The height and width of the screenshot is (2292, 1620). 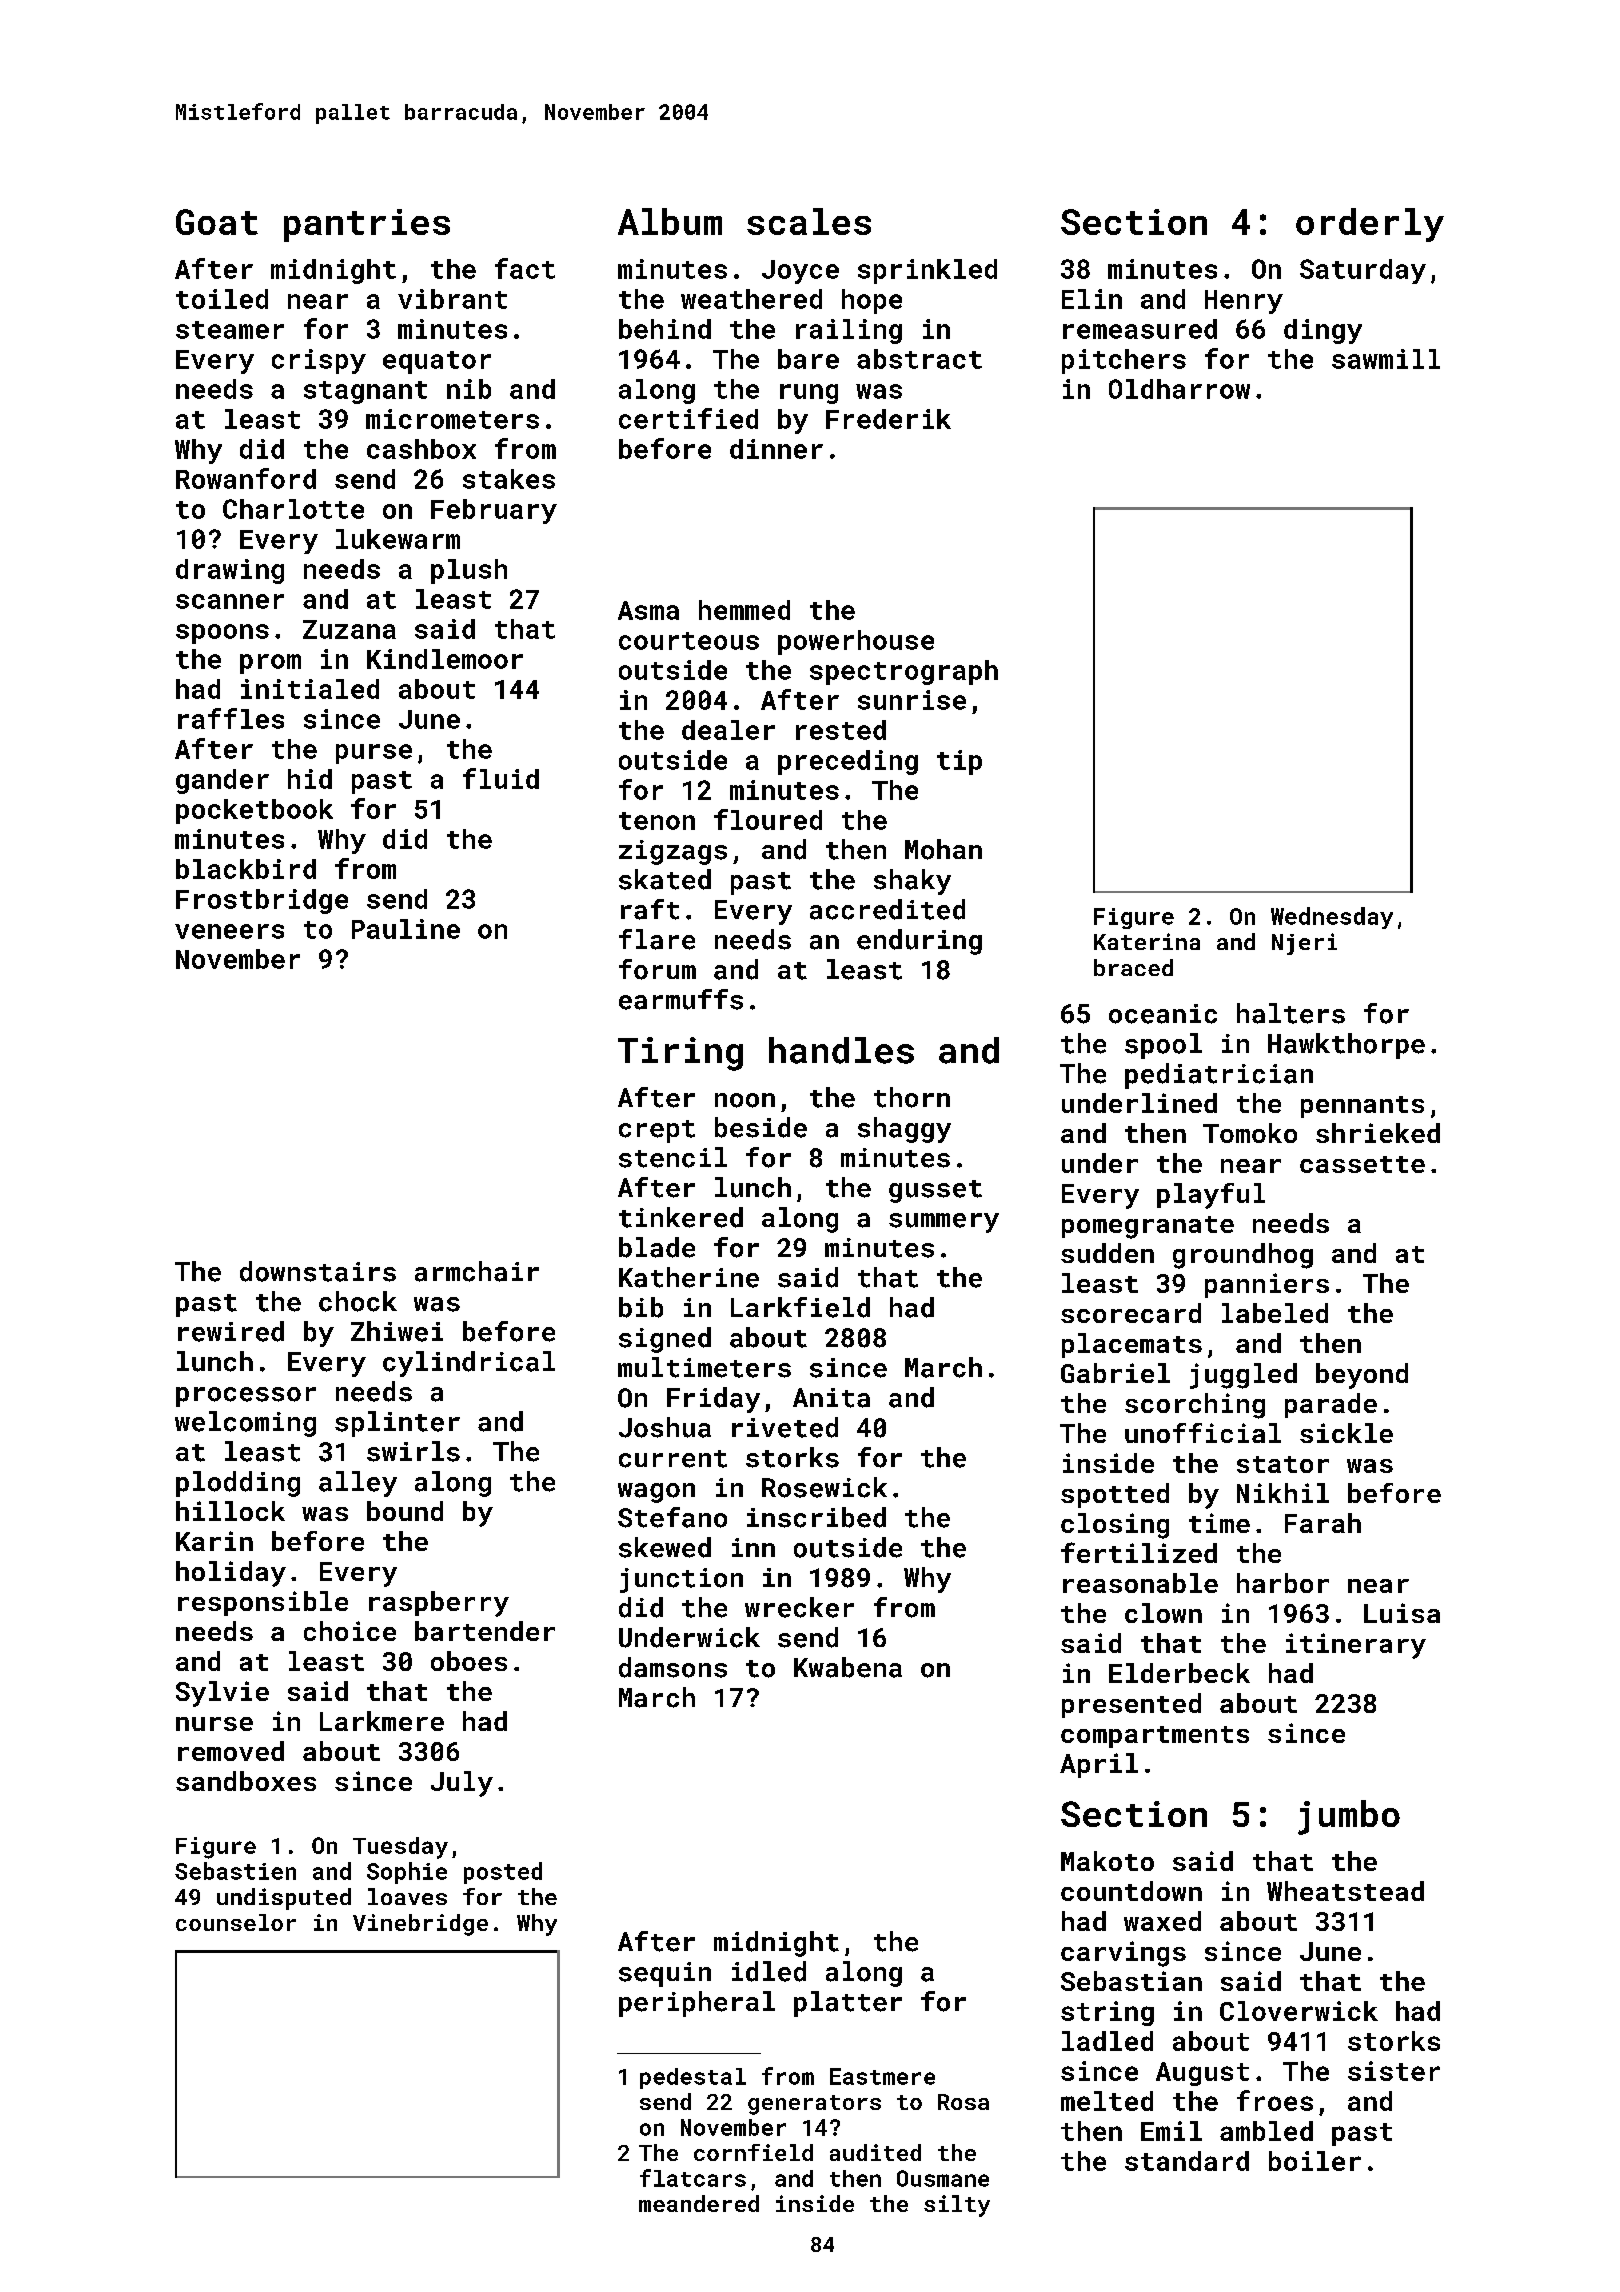 What do you see at coordinates (1332, 918) in the screenshot?
I see `Wednesday` at bounding box center [1332, 918].
